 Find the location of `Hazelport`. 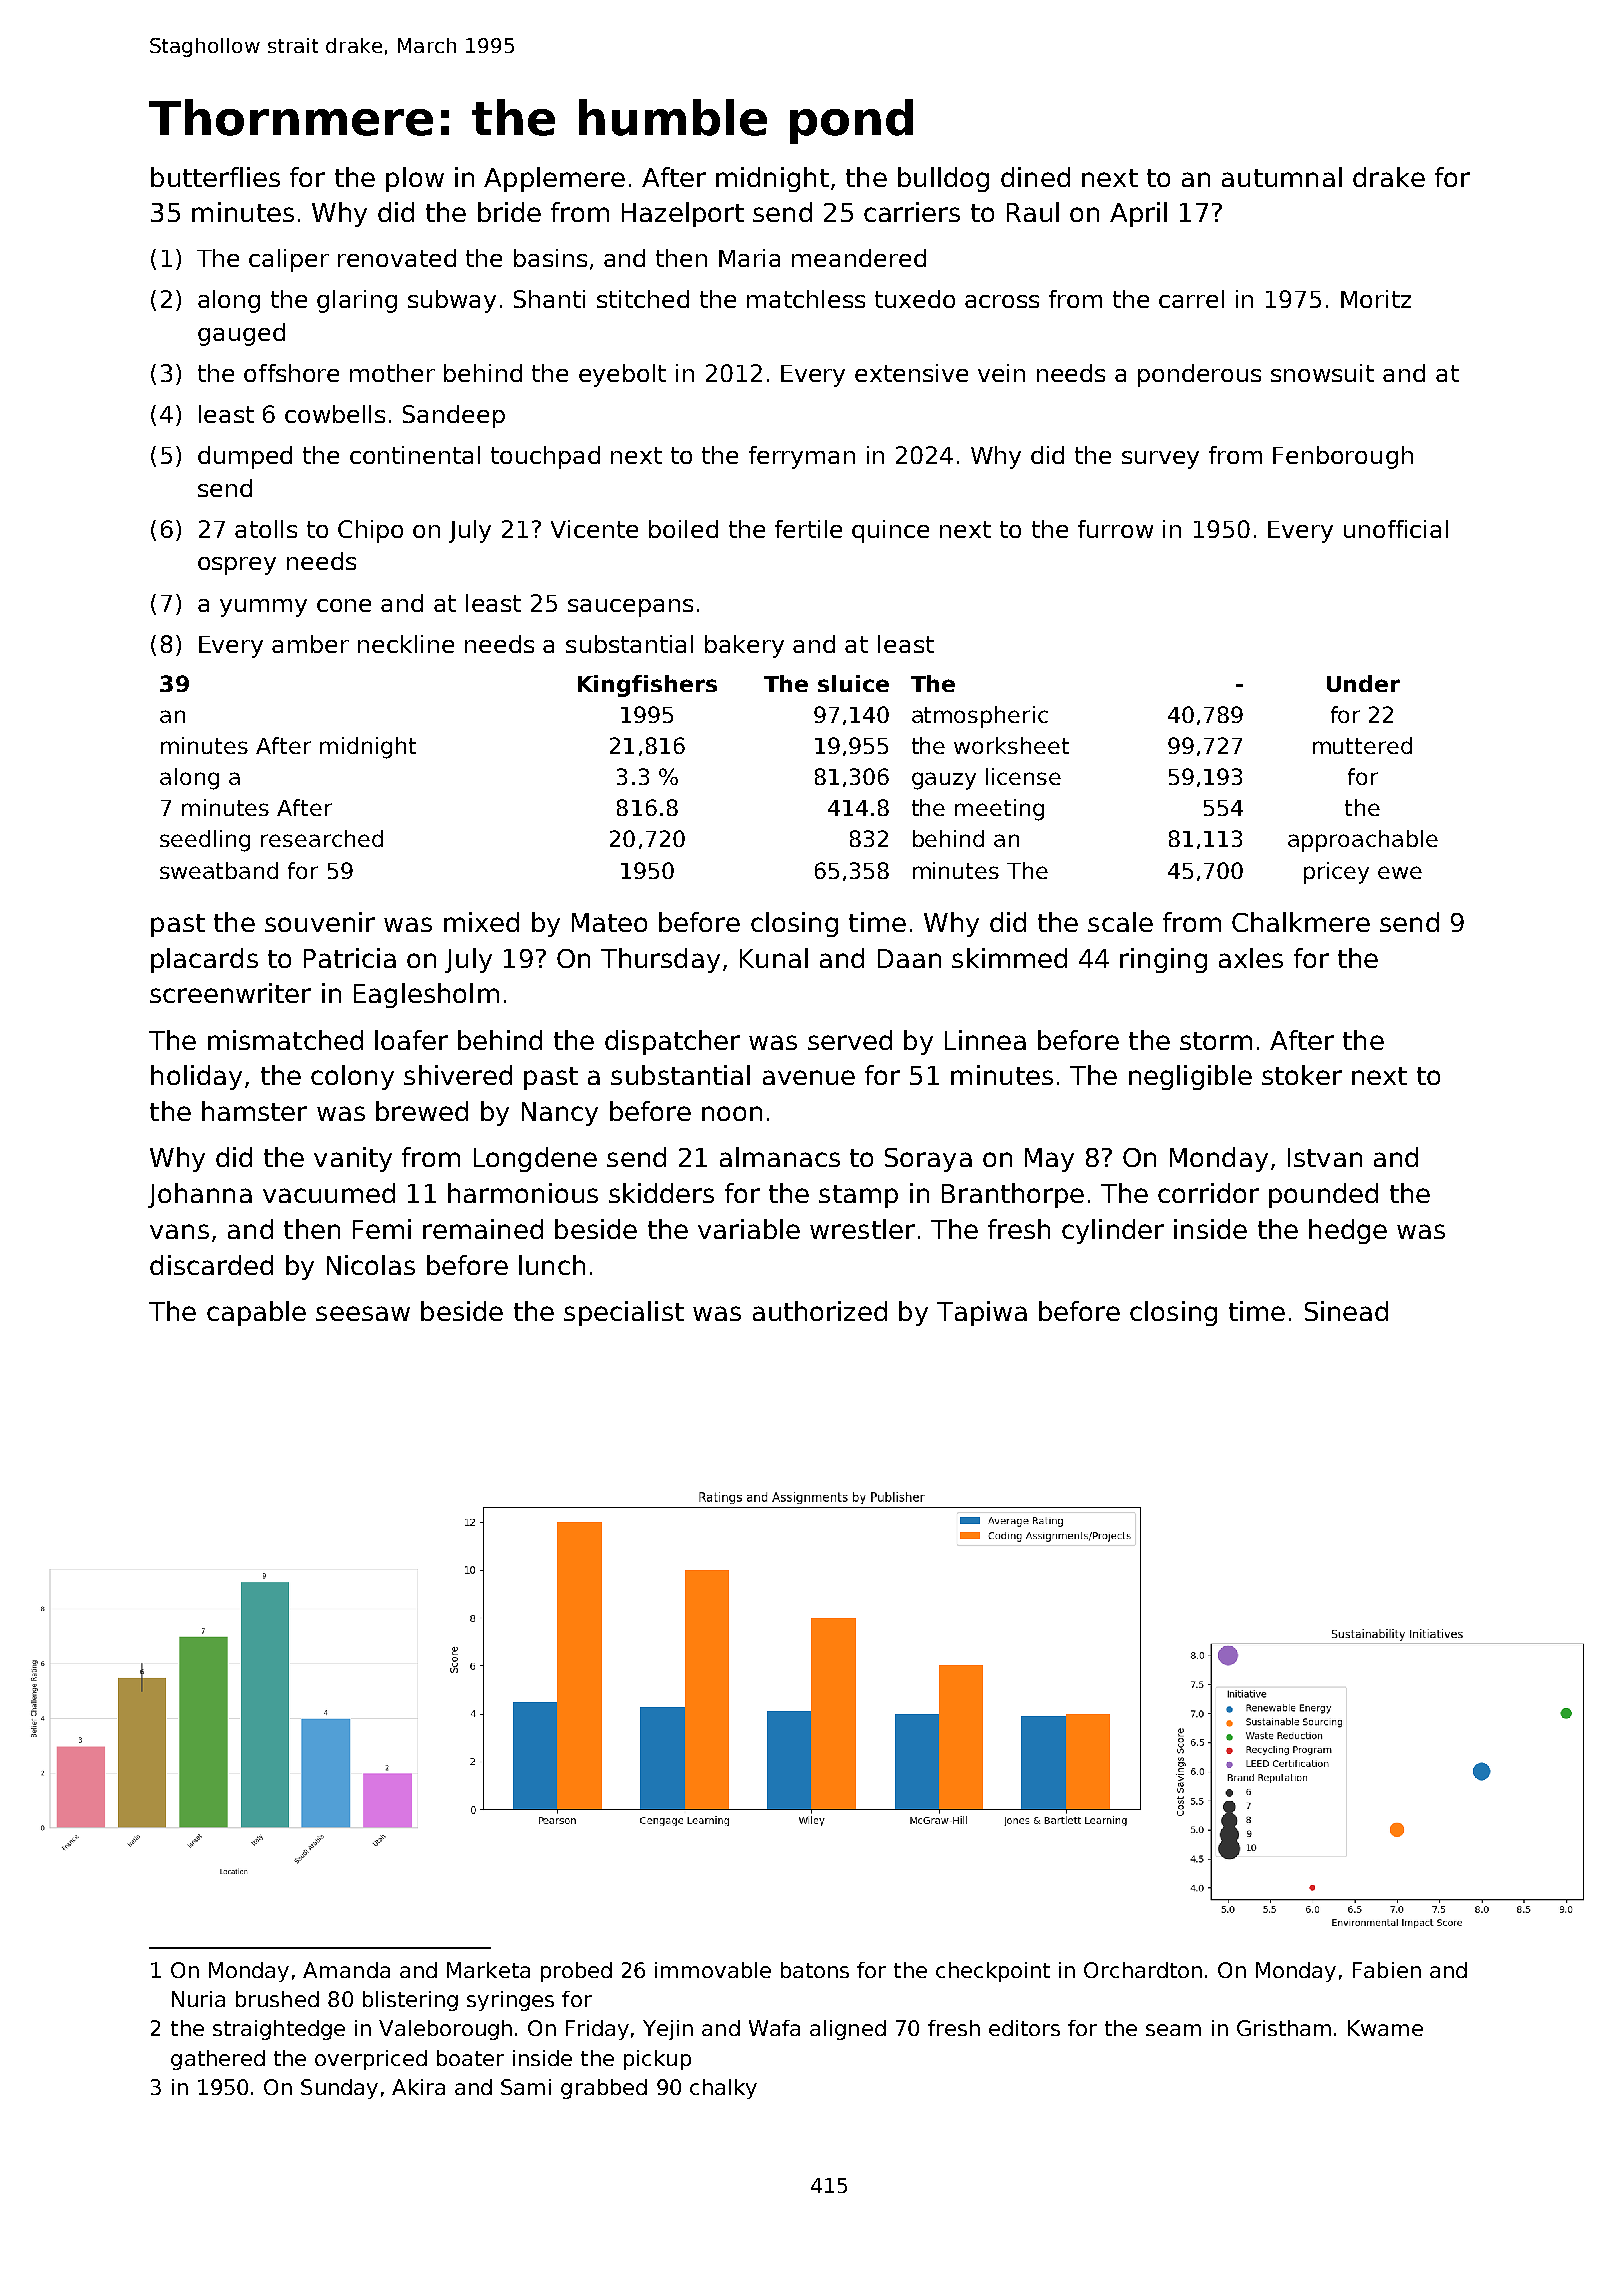

Hazelport is located at coordinates (683, 214).
